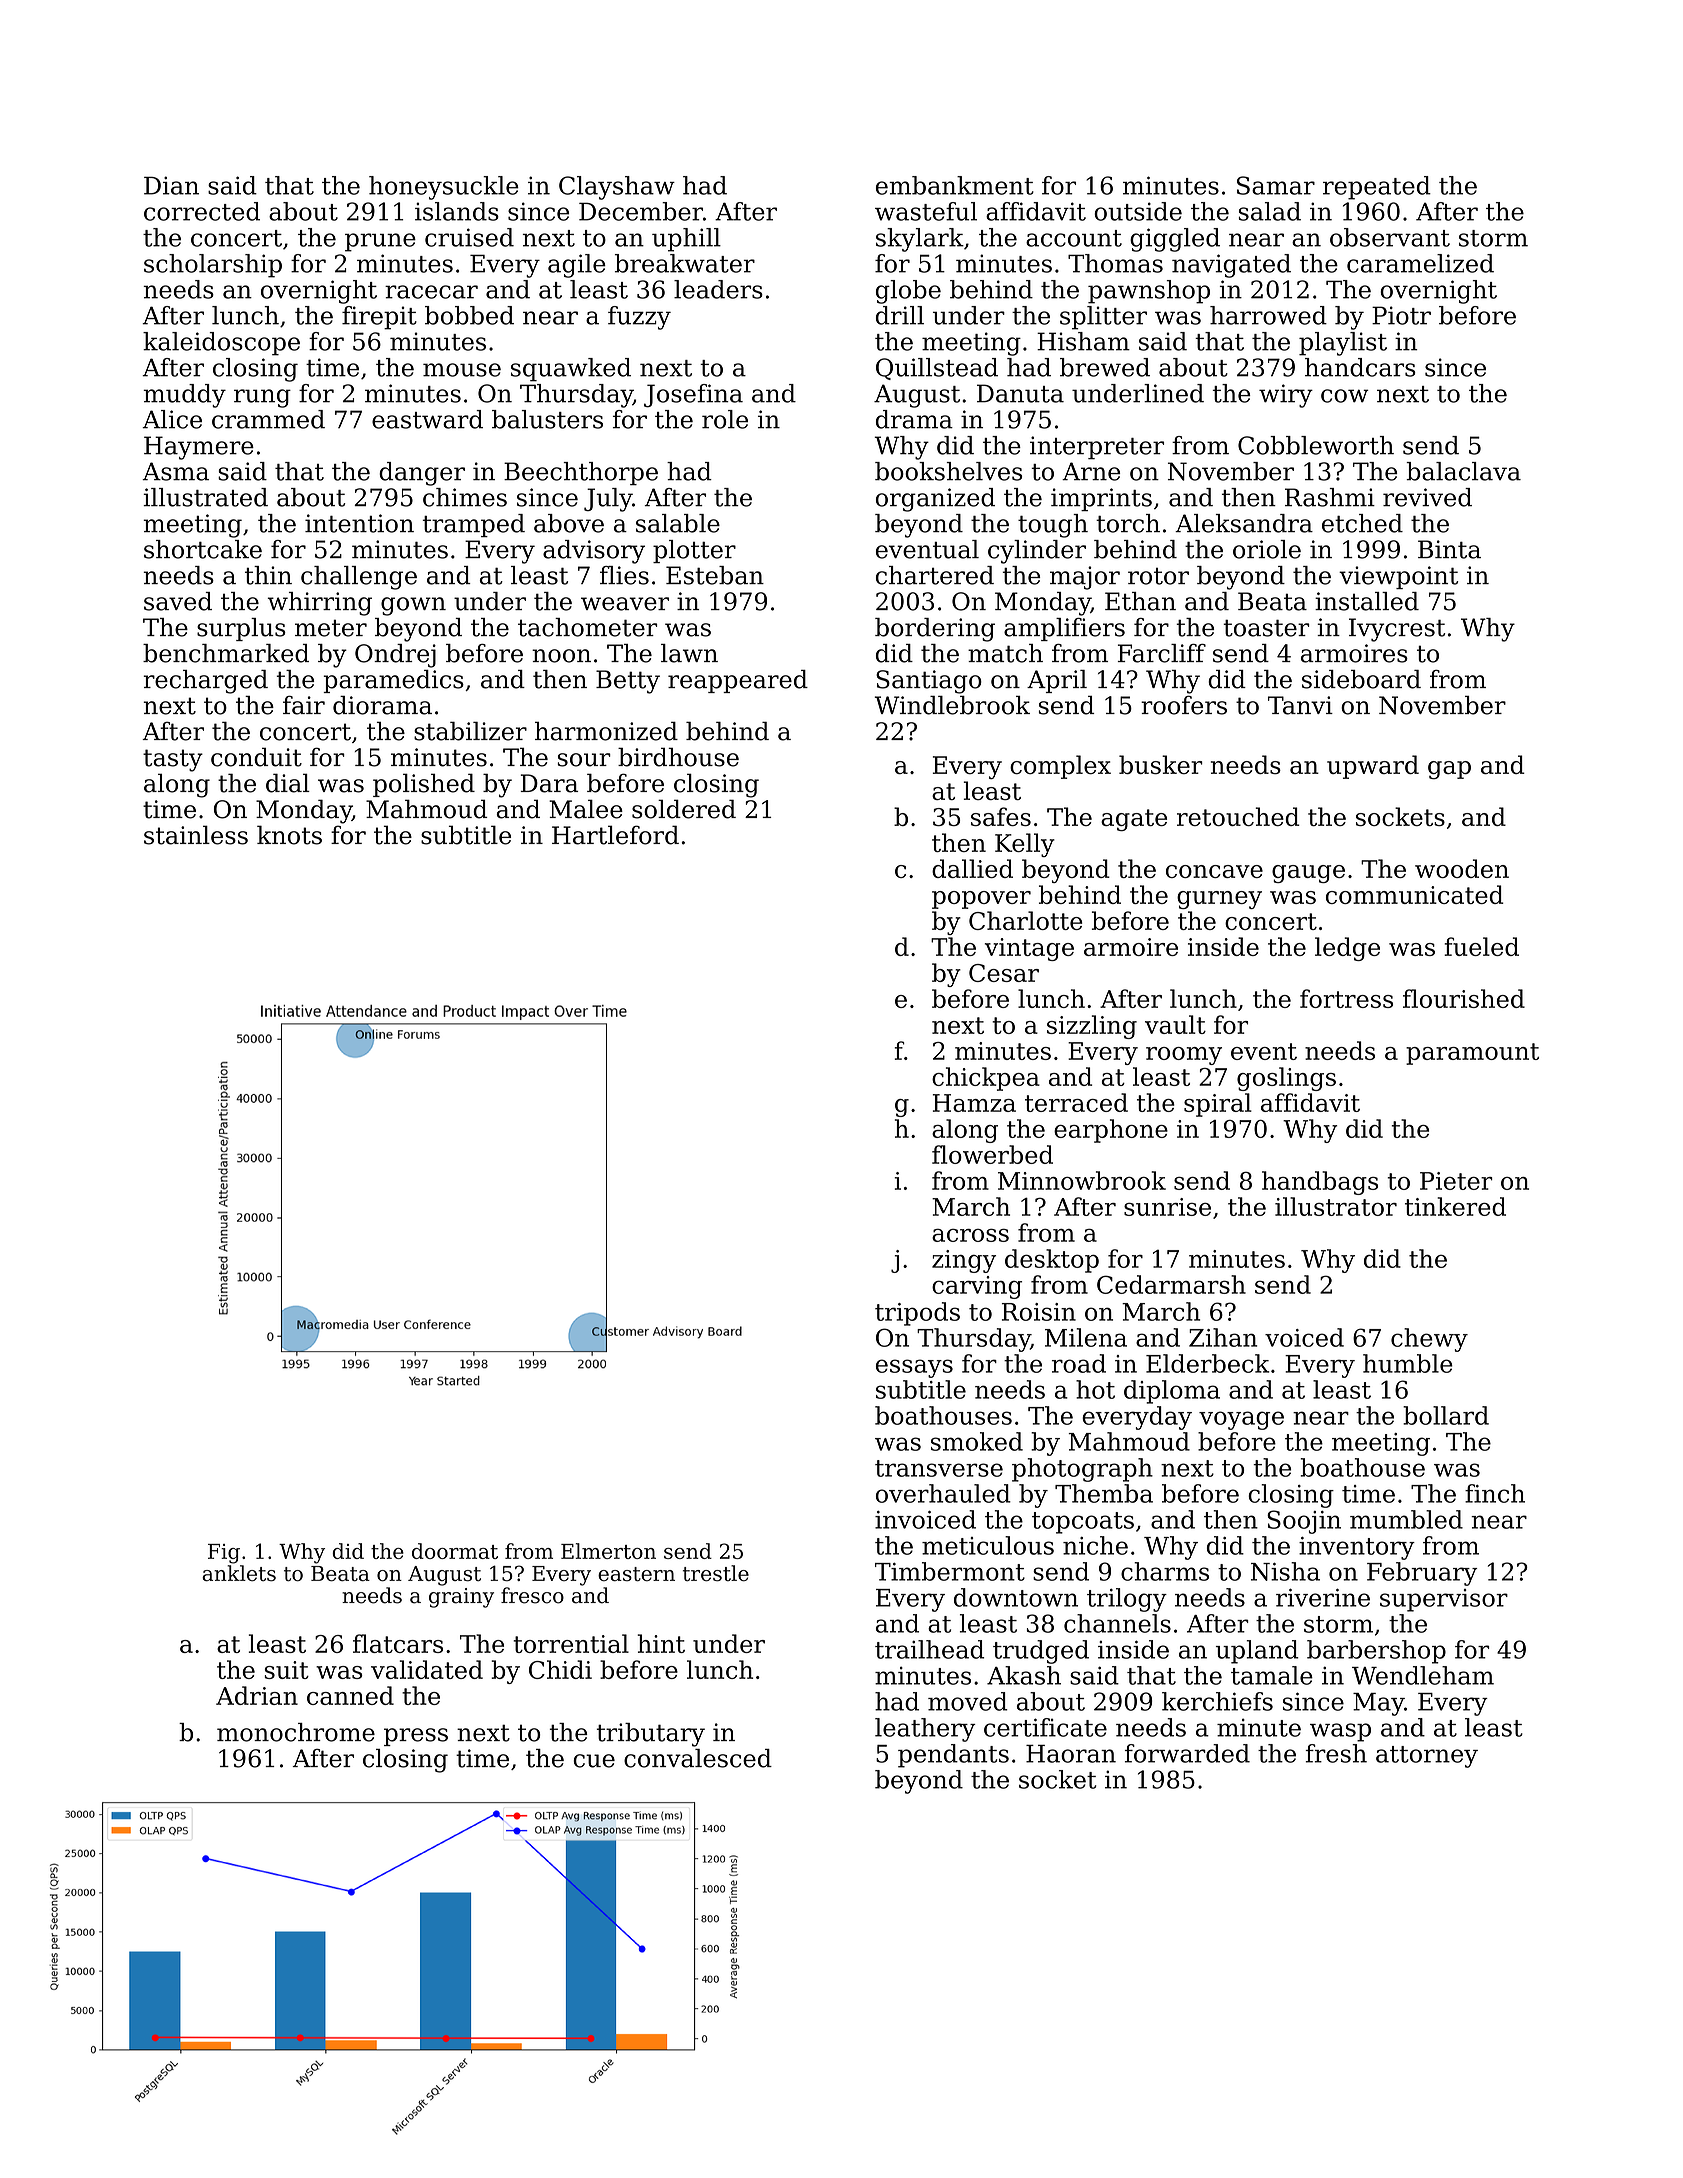 This document has height=2178, width=1683. What do you see at coordinates (986, 1079) in the document?
I see `chickpea` at bounding box center [986, 1079].
